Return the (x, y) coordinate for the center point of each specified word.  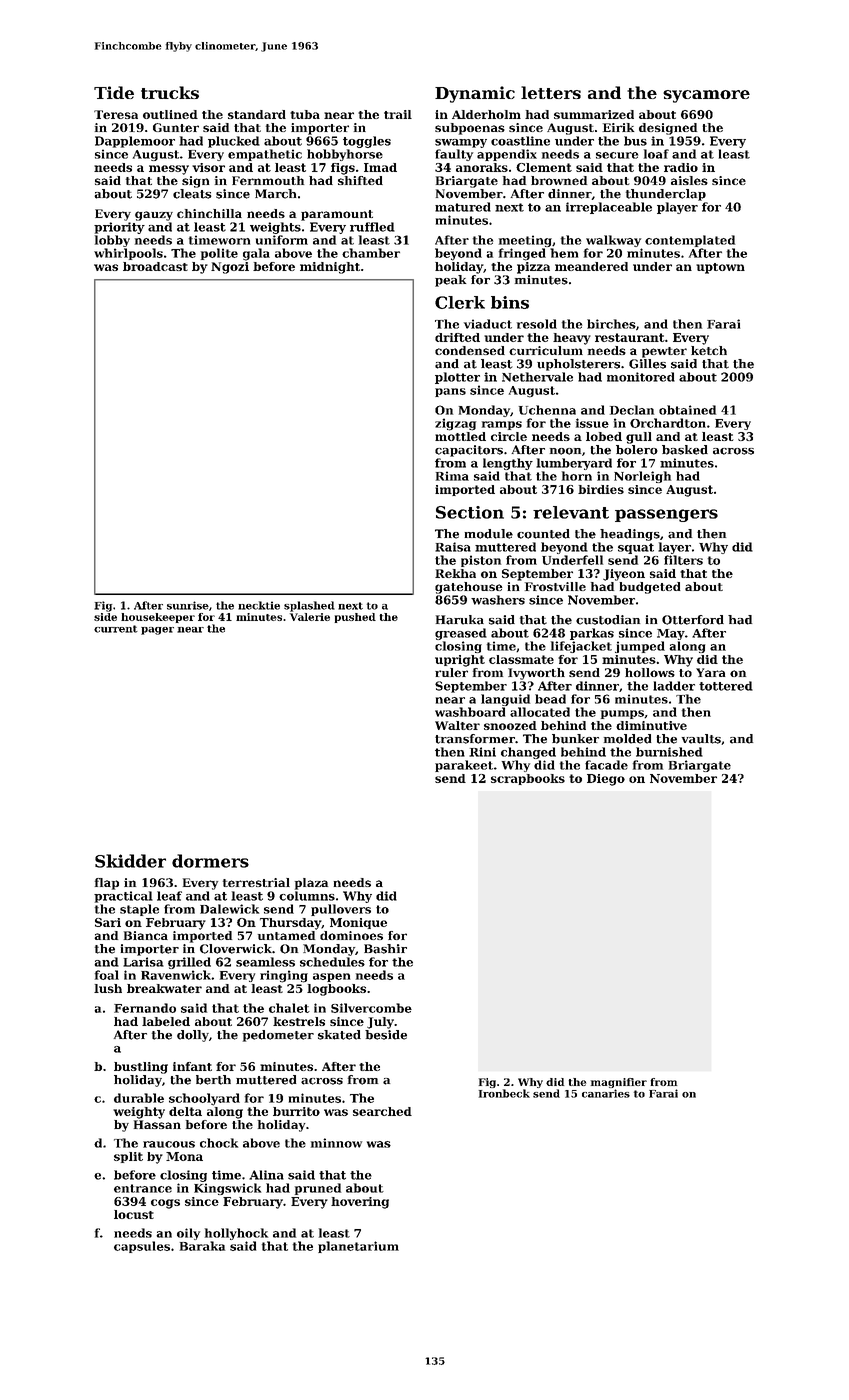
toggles (367, 142)
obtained (687, 410)
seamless (265, 962)
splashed (309, 606)
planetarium (358, 1247)
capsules (142, 1247)
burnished (669, 752)
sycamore (706, 96)
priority (119, 228)
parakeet (464, 766)
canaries (606, 1093)
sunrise (188, 605)
